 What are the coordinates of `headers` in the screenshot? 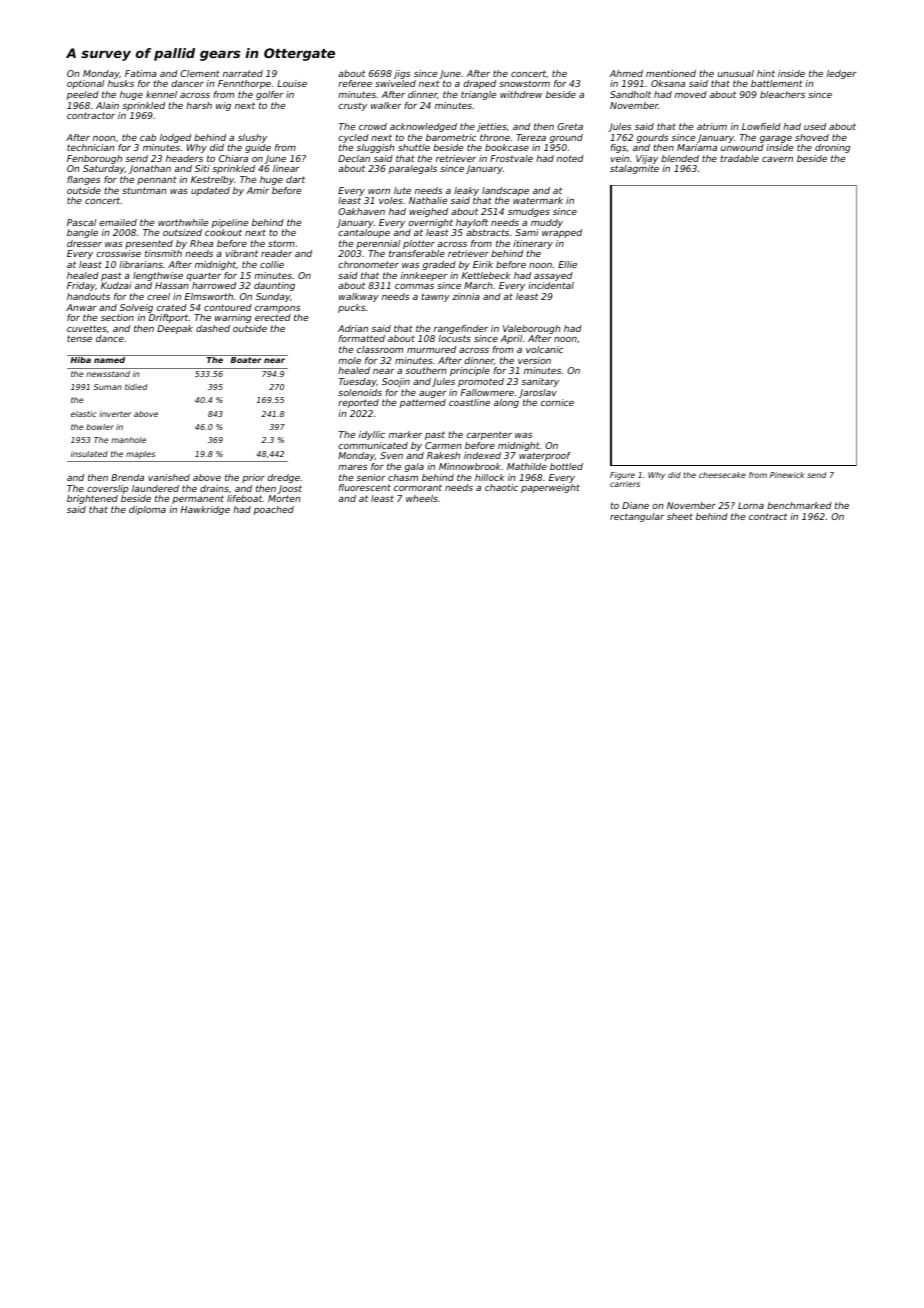 It's located at (184, 158).
